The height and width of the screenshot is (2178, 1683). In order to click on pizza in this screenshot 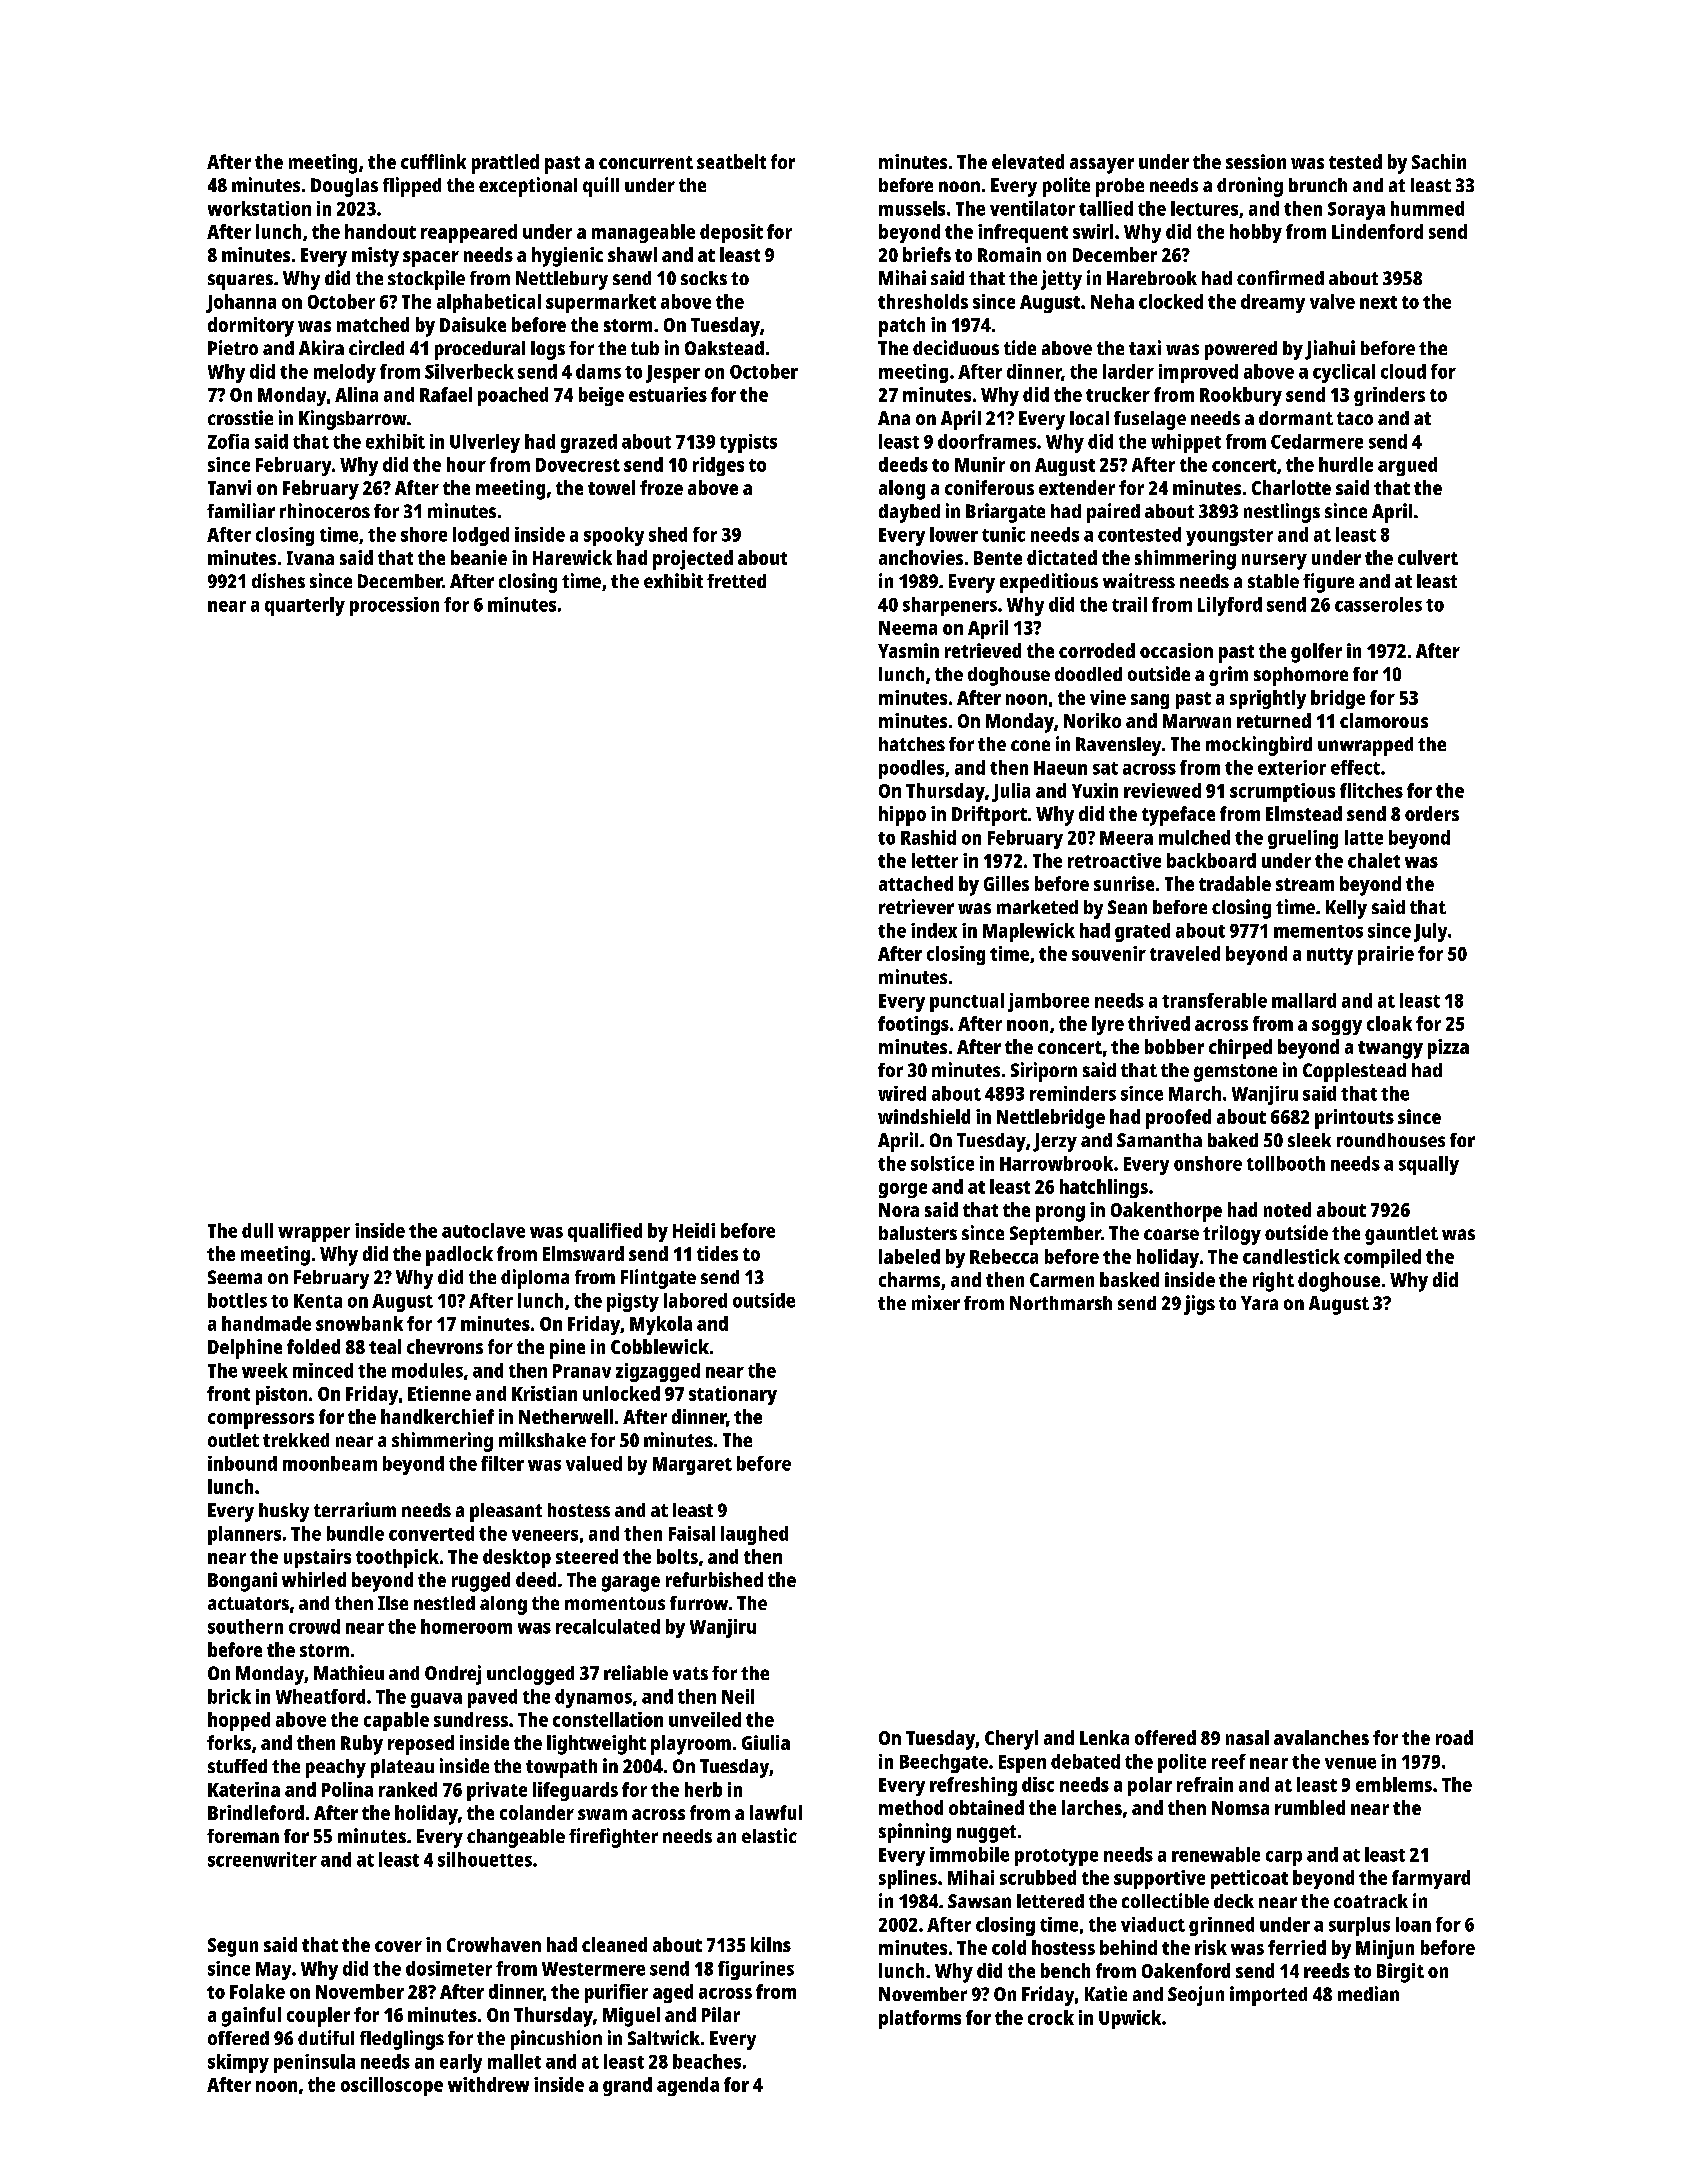, I will do `click(1448, 1049)`.
